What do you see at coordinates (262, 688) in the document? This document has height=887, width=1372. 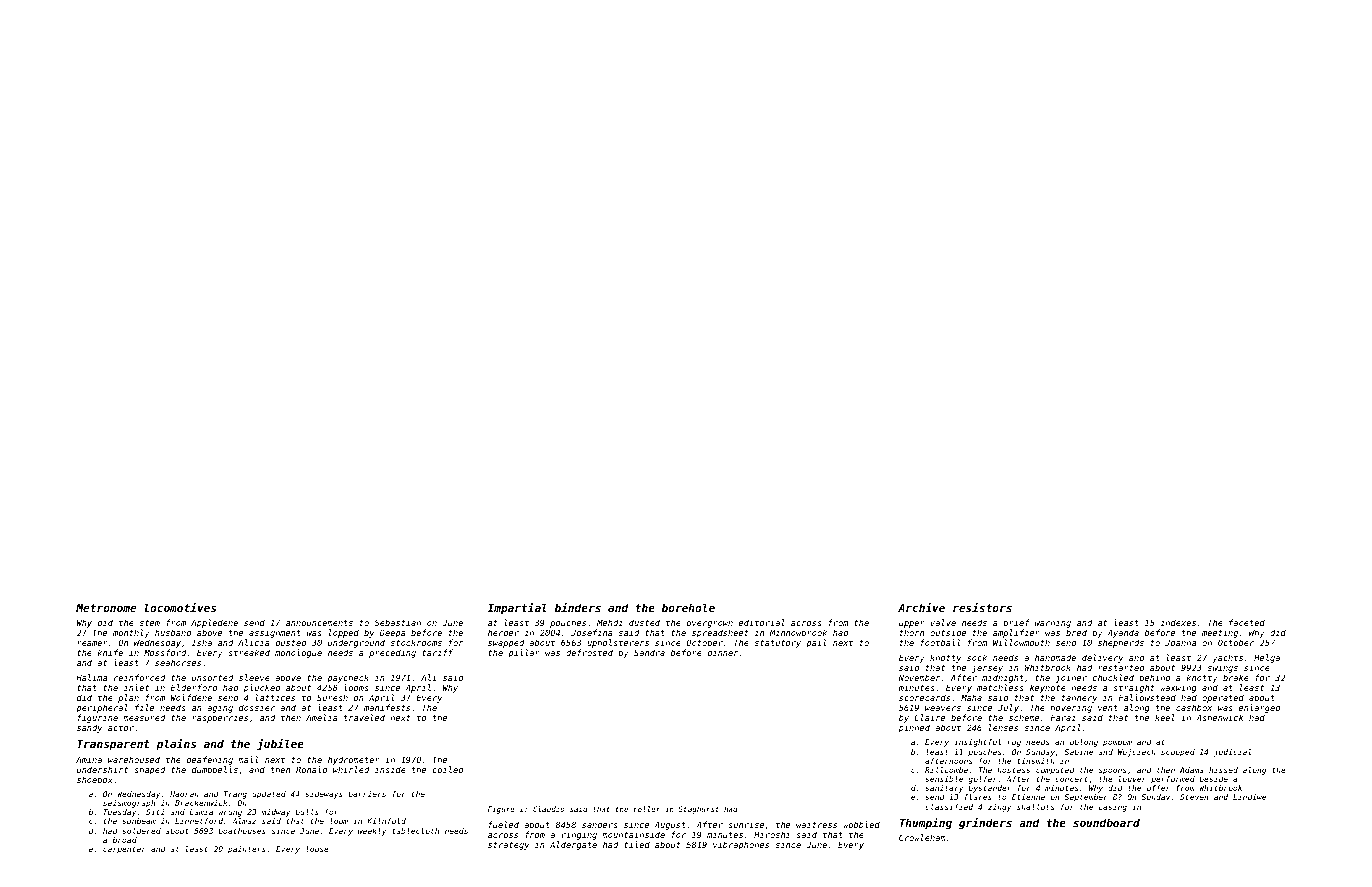 I see `plucked` at bounding box center [262, 688].
